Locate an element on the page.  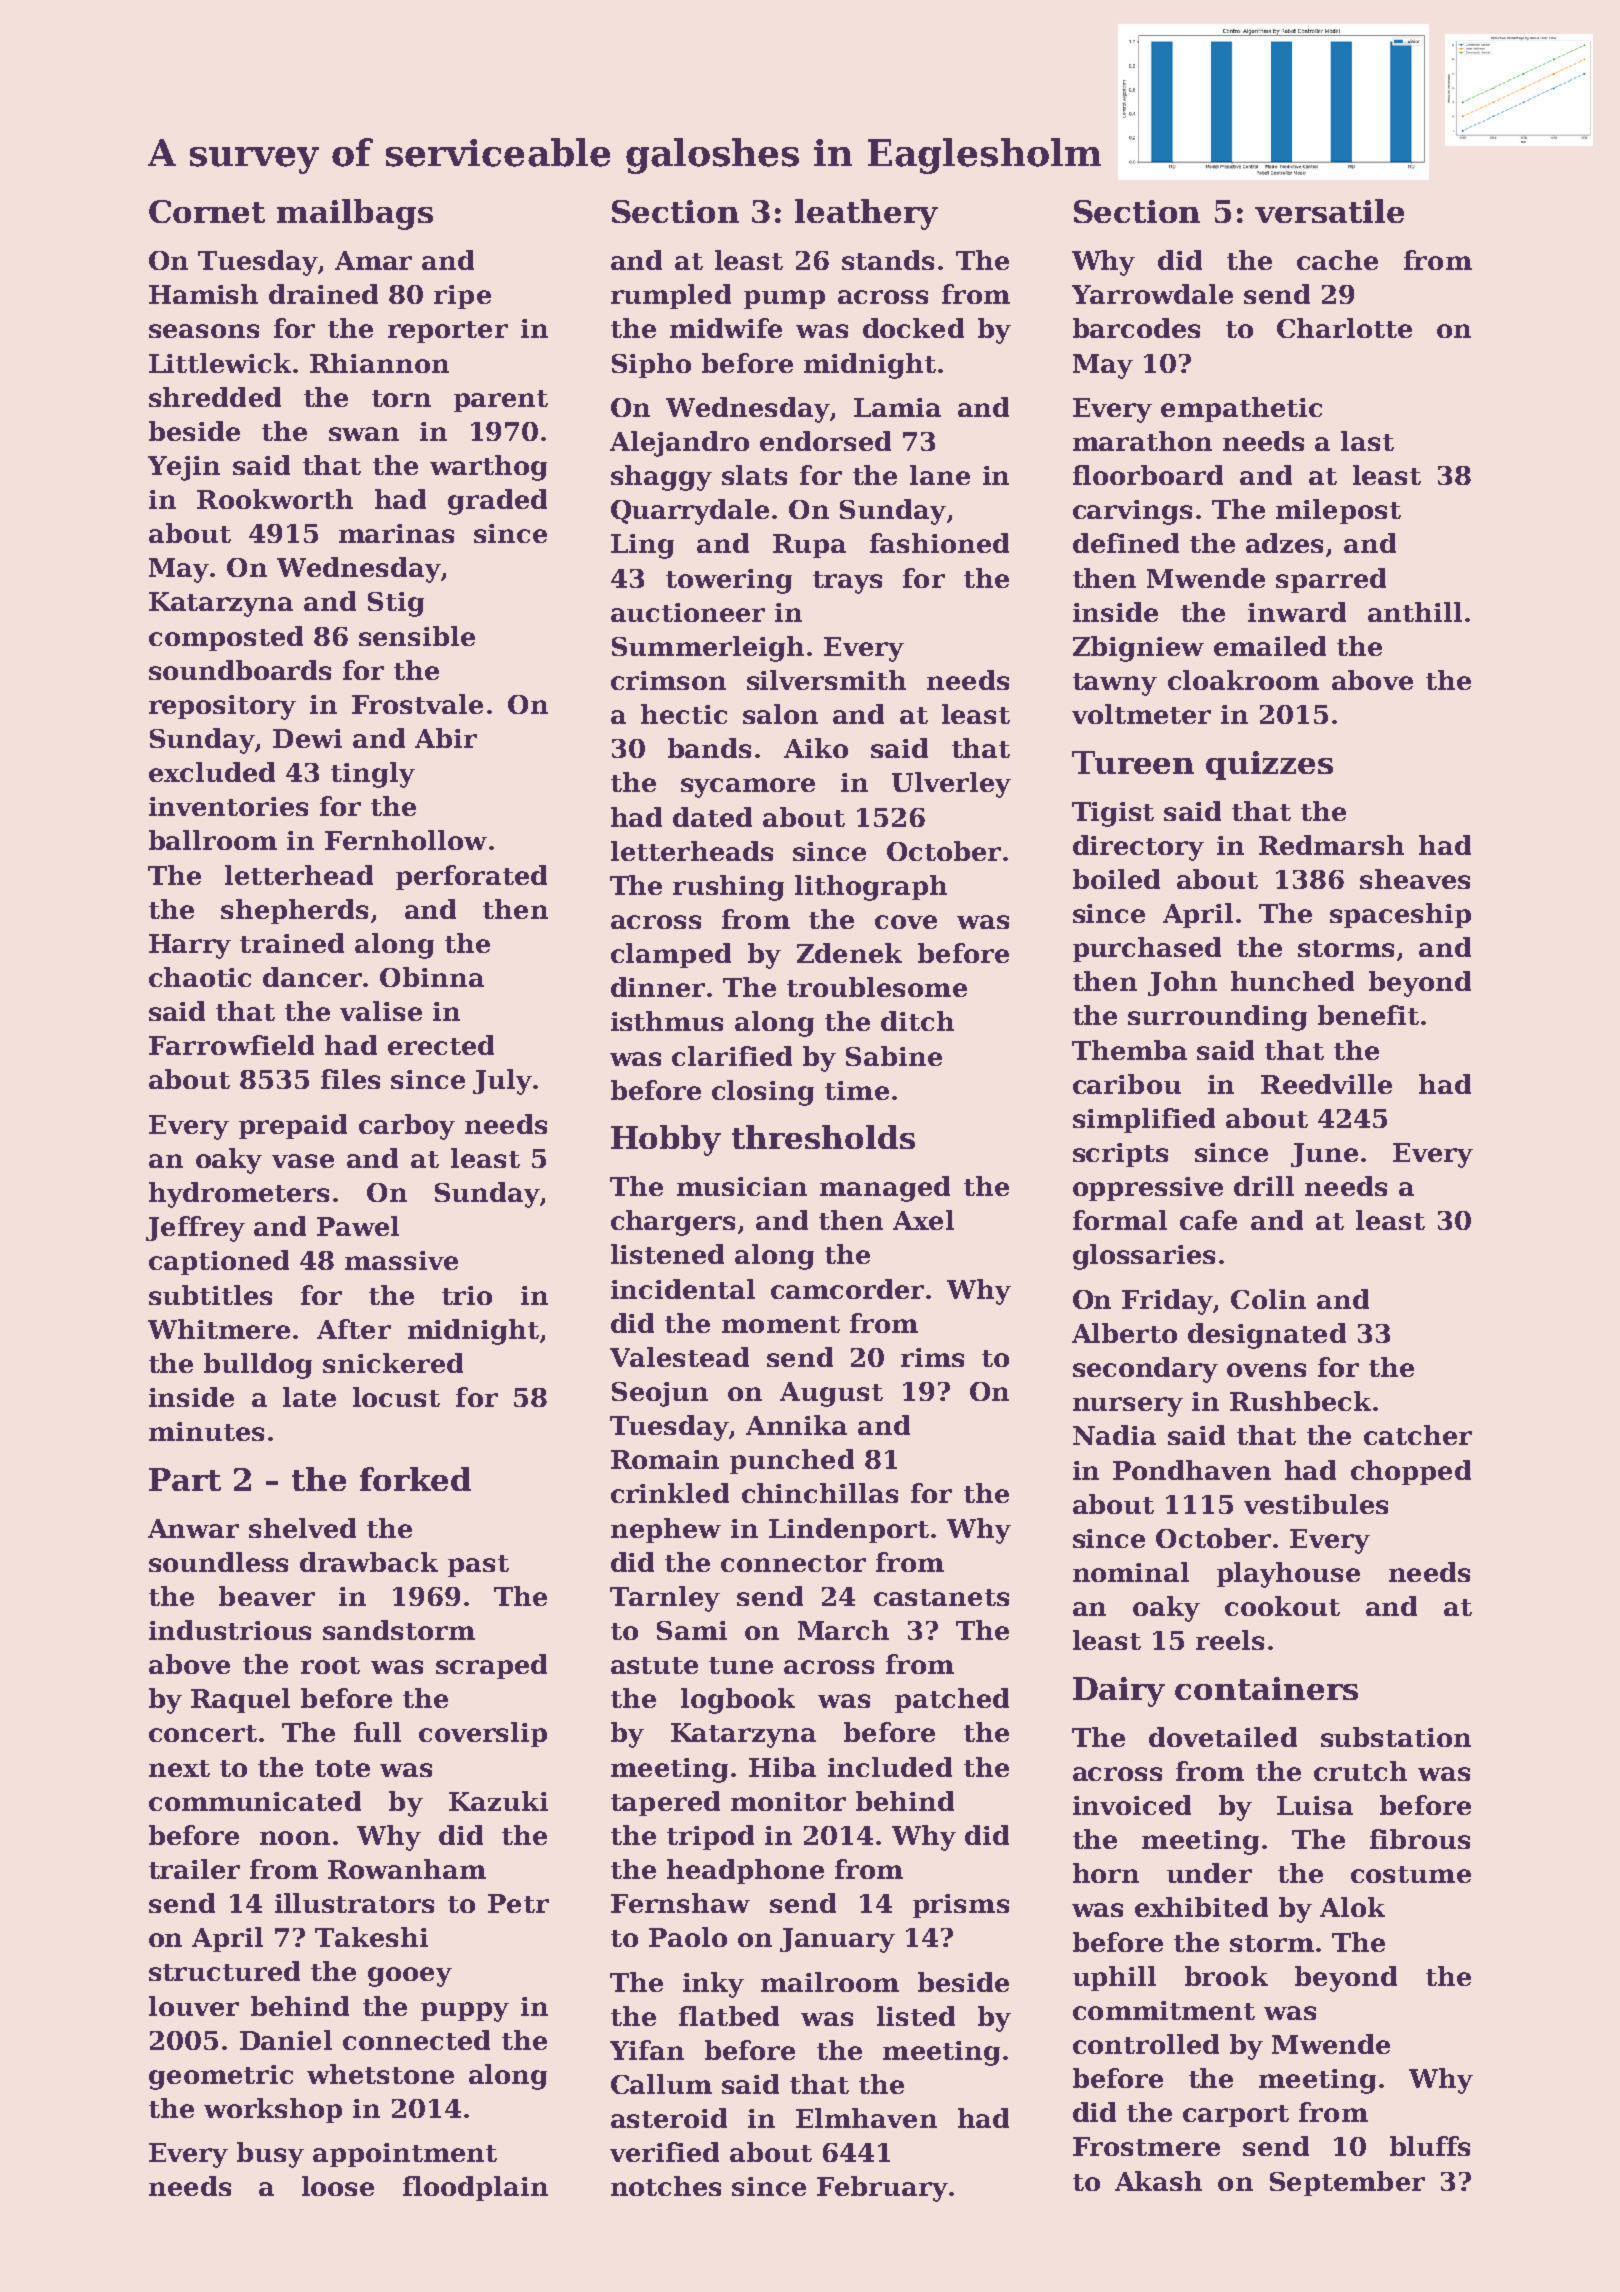
costume is located at coordinates (1411, 1874).
